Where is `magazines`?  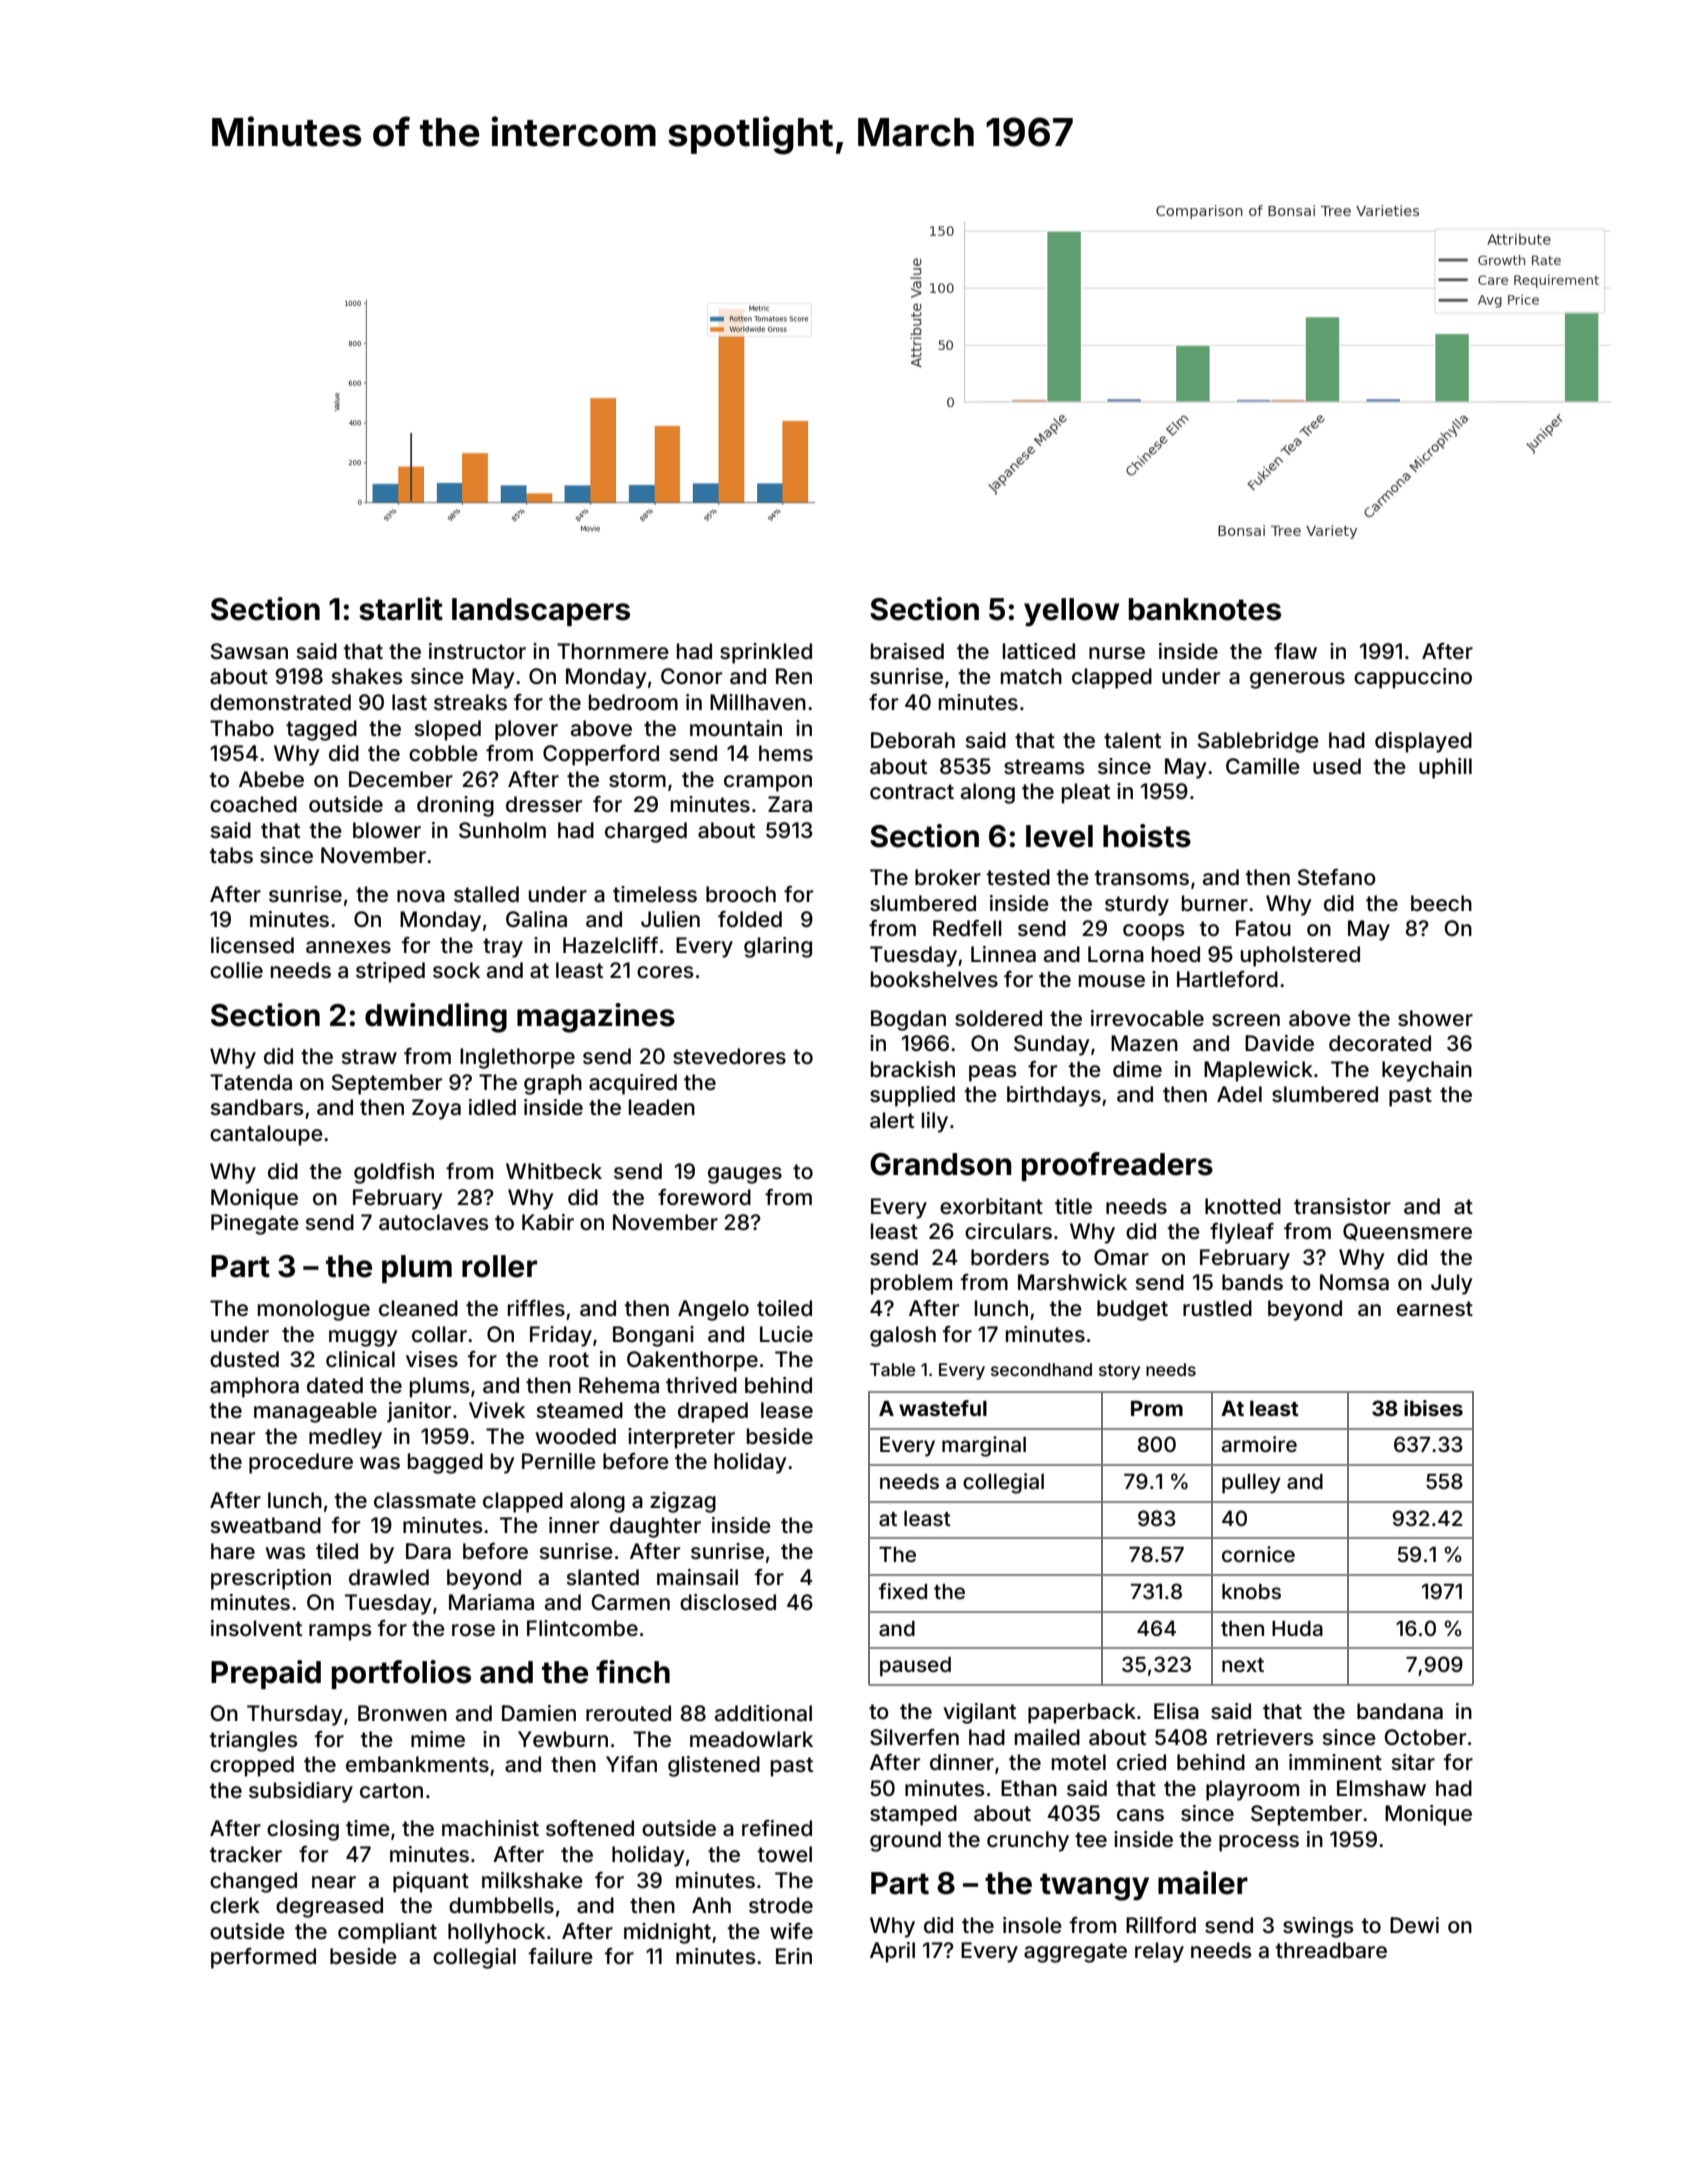
magazines is located at coordinates (596, 1018).
